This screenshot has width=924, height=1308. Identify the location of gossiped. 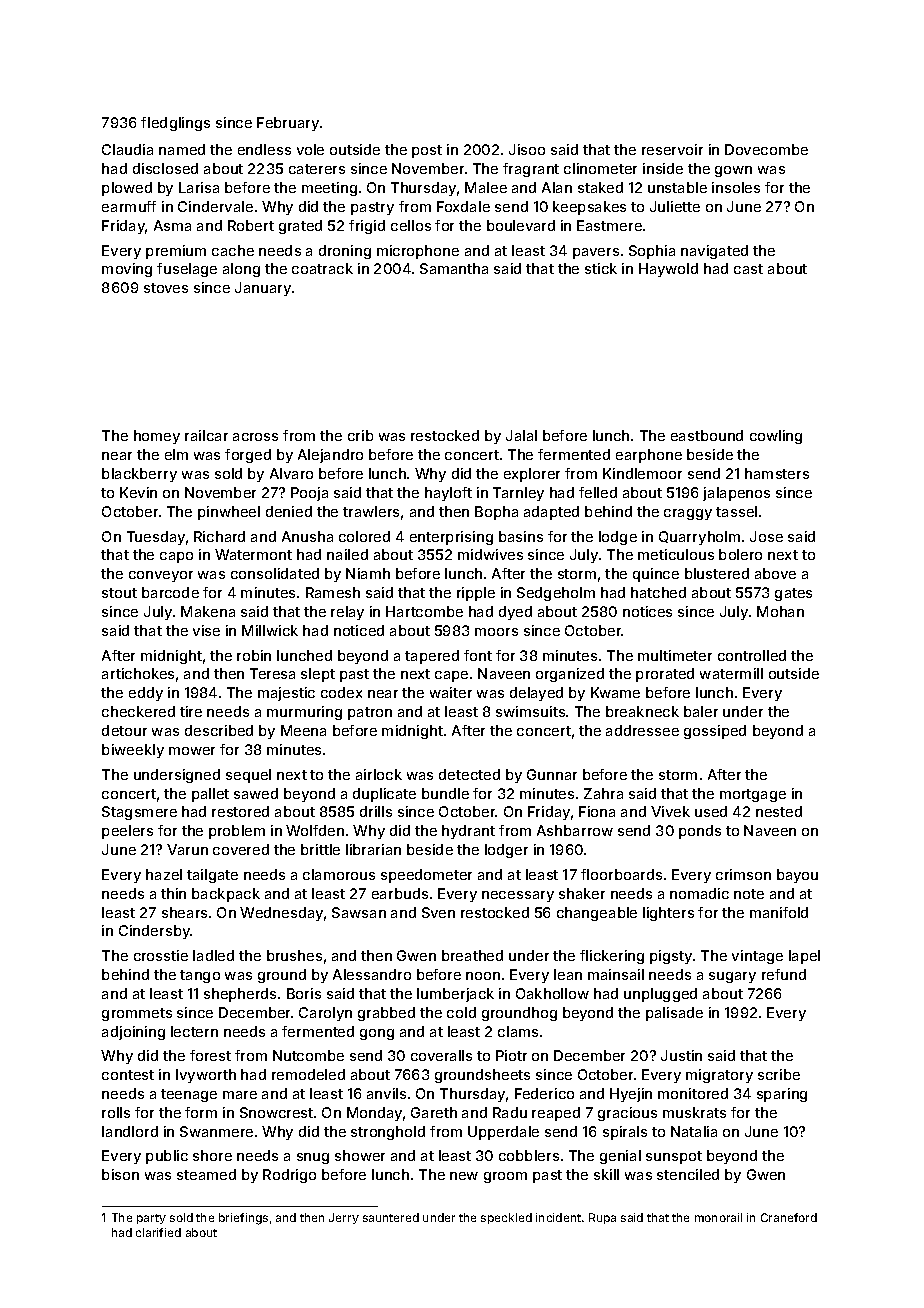
(715, 732).
